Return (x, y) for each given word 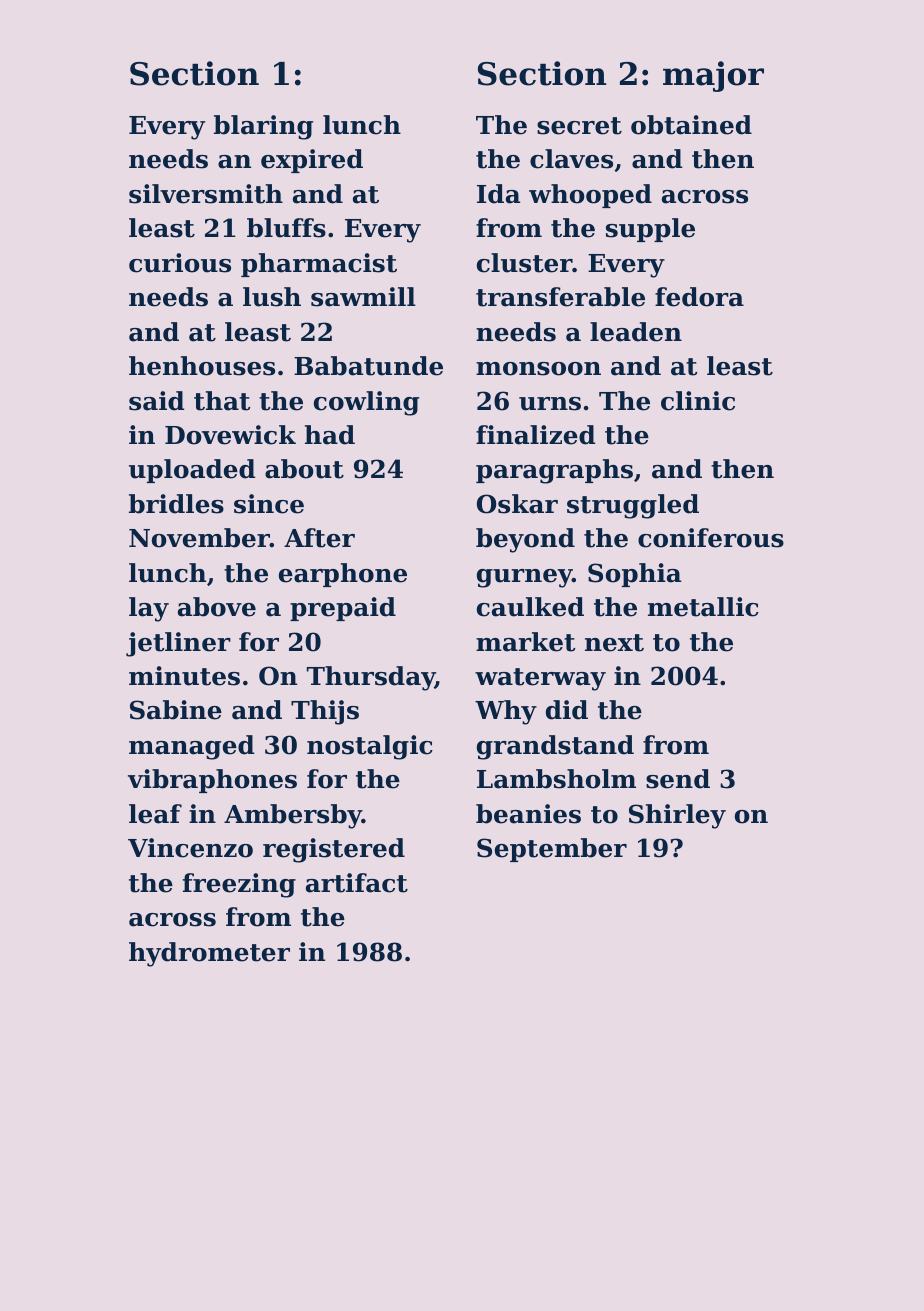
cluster (525, 263)
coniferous (711, 538)
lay (149, 609)
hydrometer (209, 954)
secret (579, 126)
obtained (691, 125)
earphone (343, 575)
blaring (263, 127)
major (713, 76)
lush (272, 297)
